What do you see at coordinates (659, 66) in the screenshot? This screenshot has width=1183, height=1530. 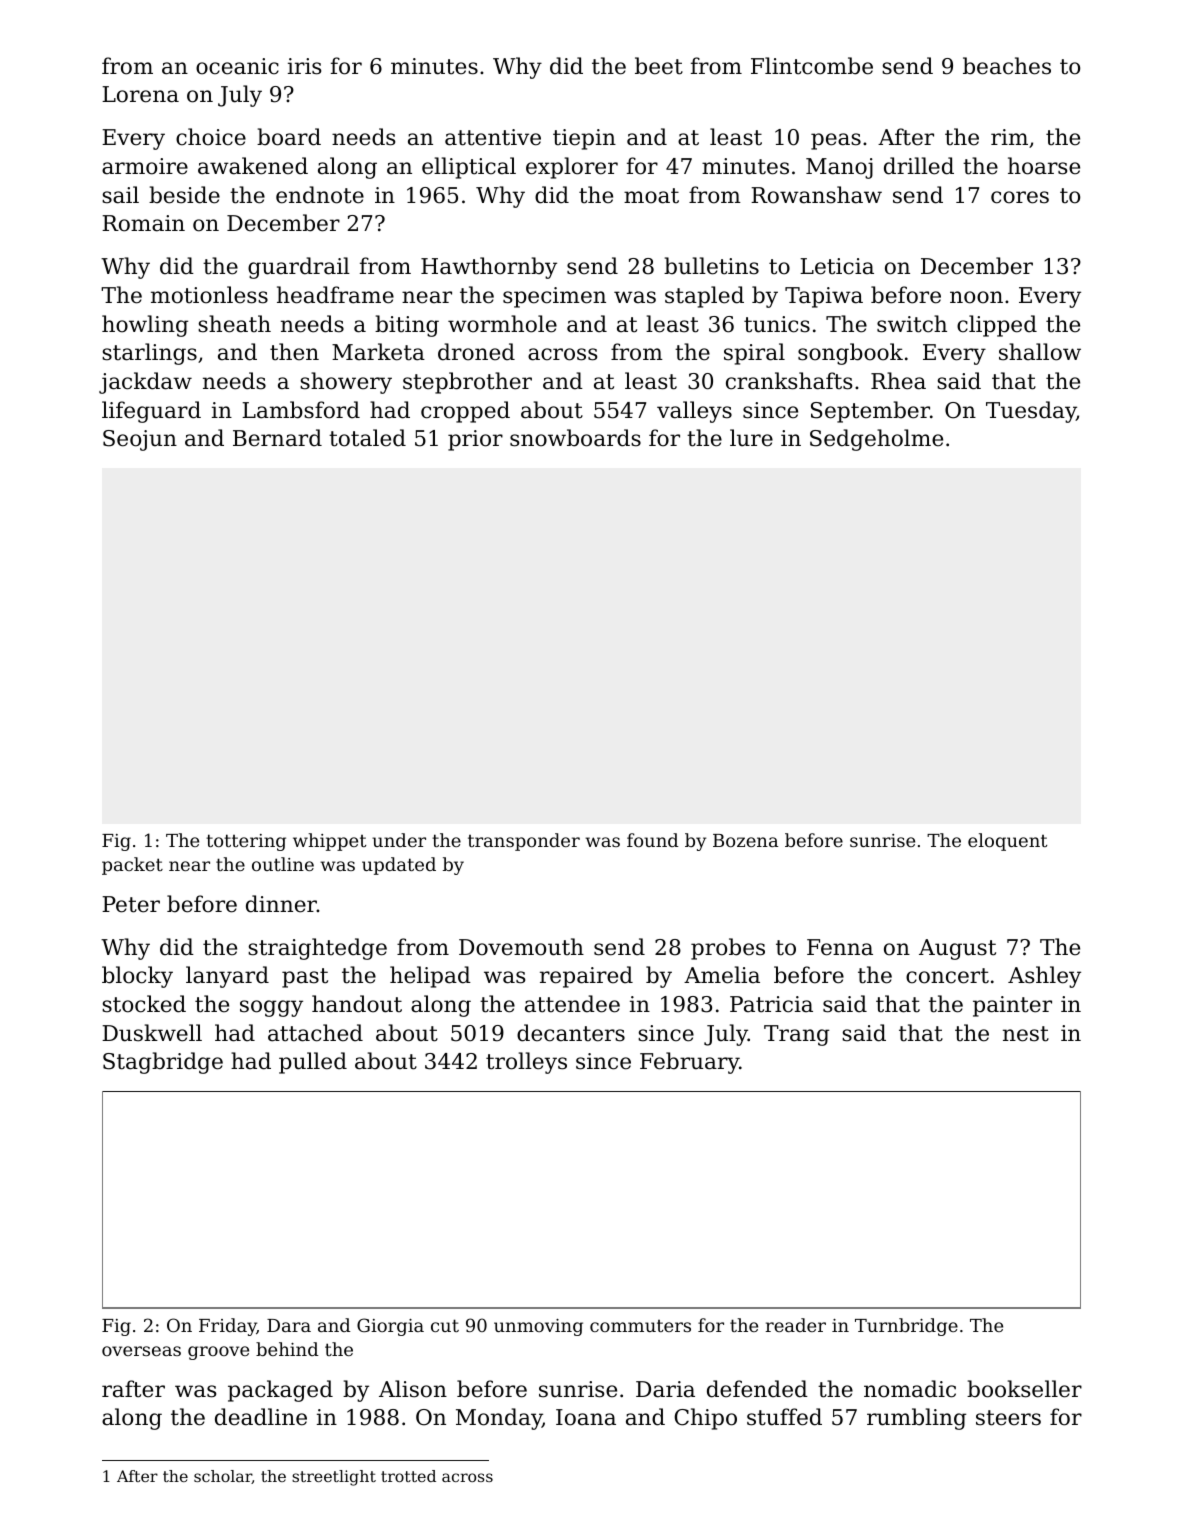 I see `beet` at bounding box center [659, 66].
